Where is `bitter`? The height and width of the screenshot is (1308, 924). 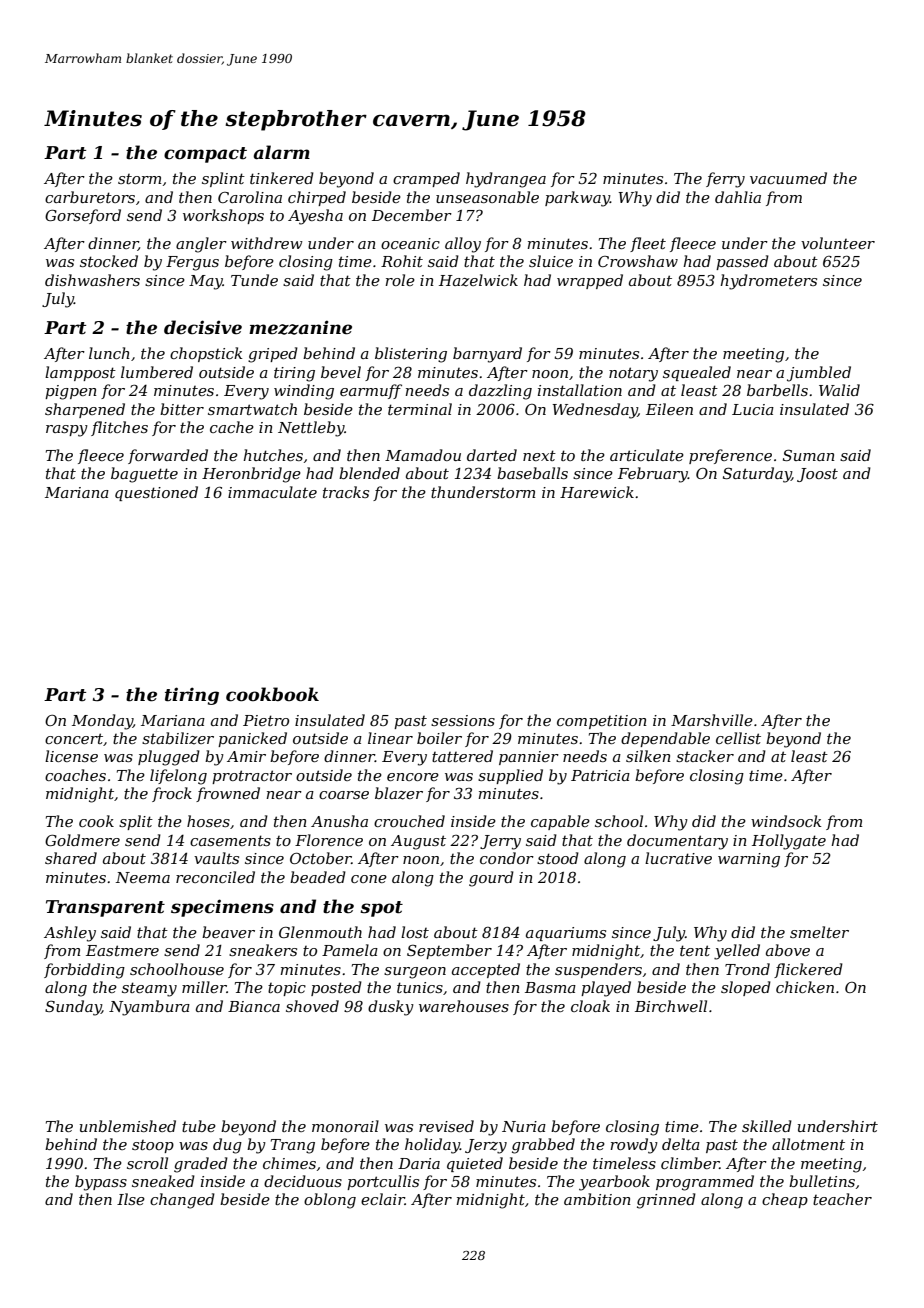
bitter is located at coordinates (182, 409).
